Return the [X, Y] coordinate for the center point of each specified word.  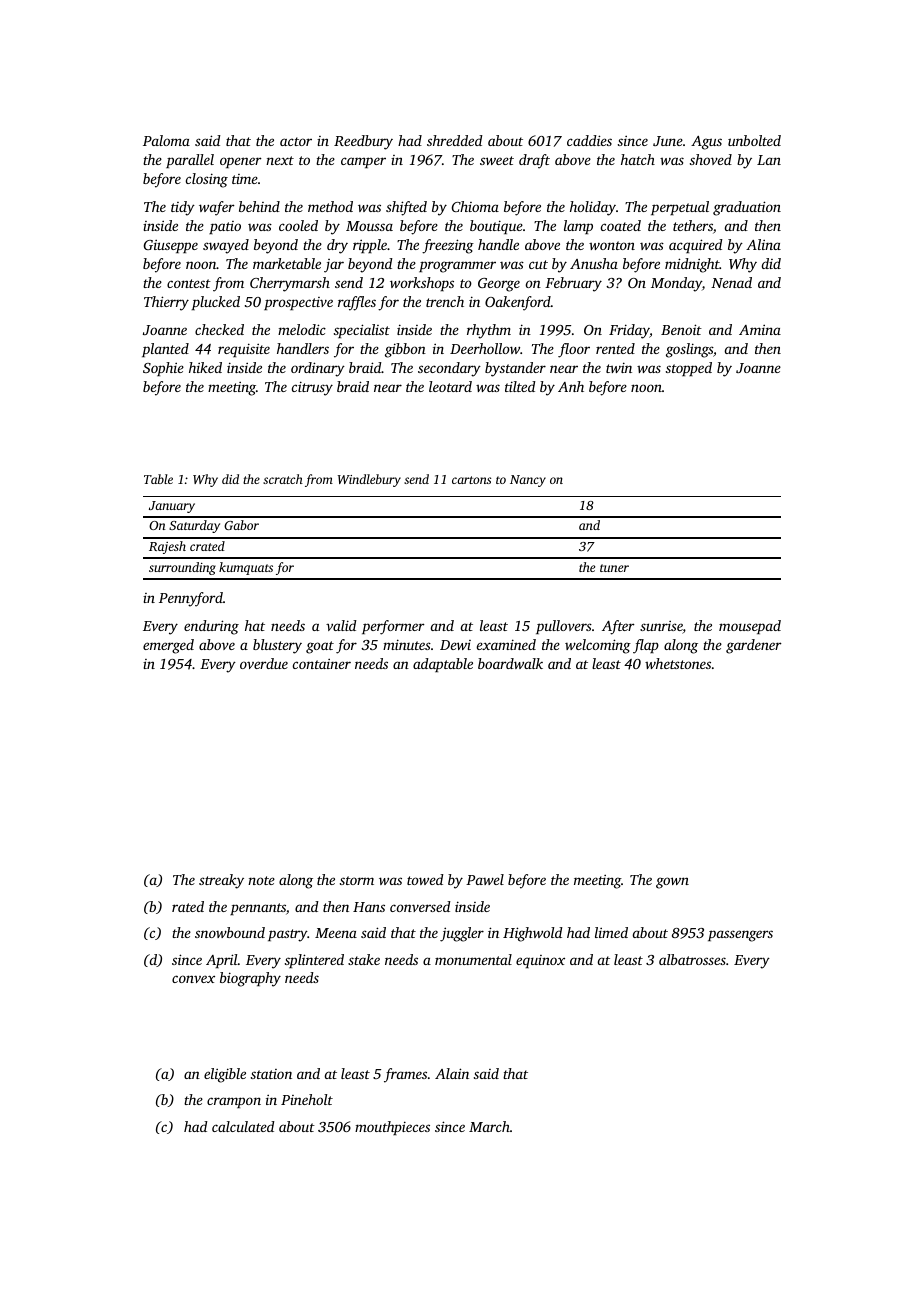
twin [619, 367]
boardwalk [510, 663]
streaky [221, 881]
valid [341, 625]
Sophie [163, 369]
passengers [740, 936]
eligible [225, 1075]
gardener [754, 646]
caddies [589, 140]
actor [296, 141]
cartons [471, 480]
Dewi [455, 645]
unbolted [754, 140]
